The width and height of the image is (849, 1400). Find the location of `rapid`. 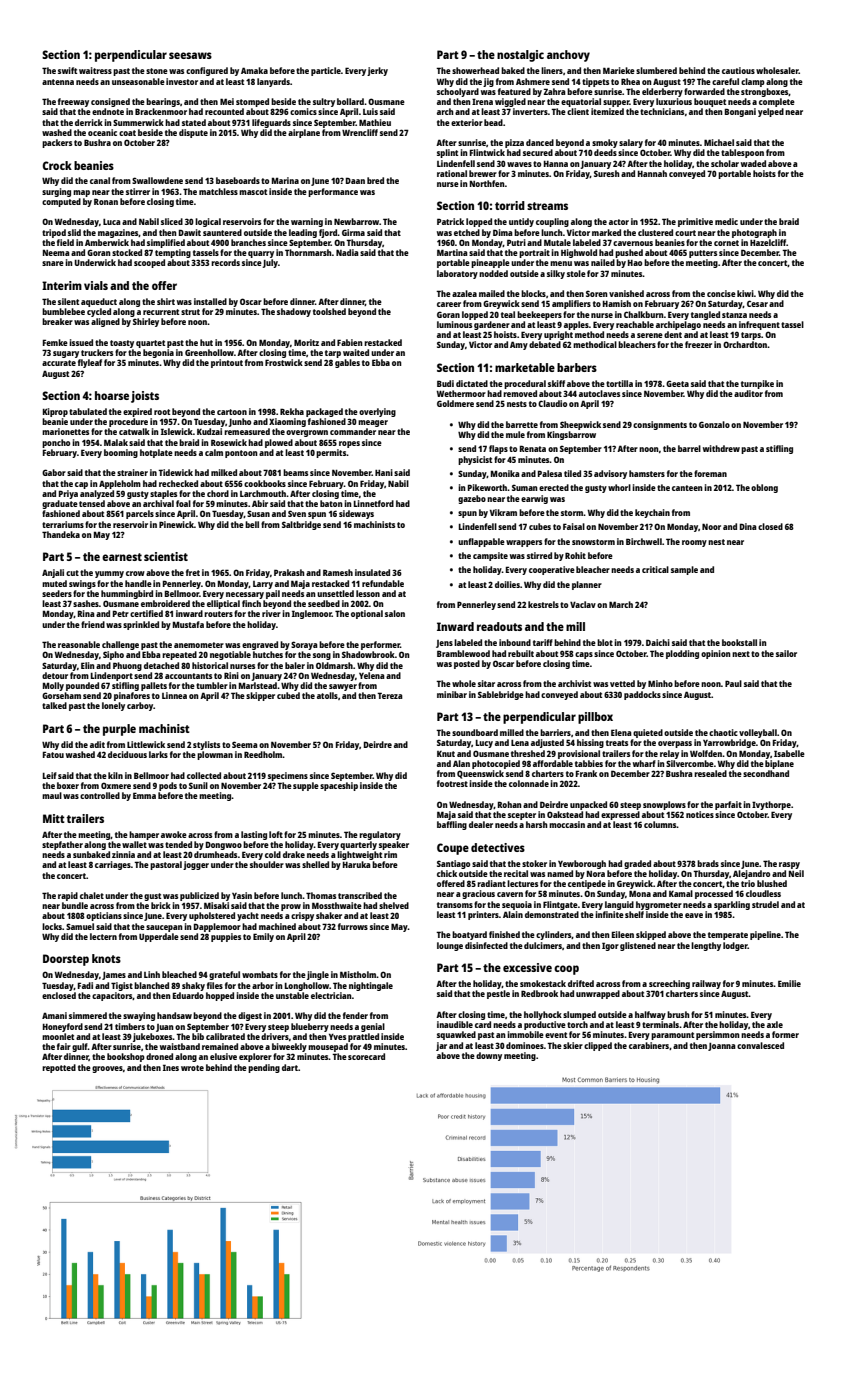

rapid is located at coordinates (68, 896).
